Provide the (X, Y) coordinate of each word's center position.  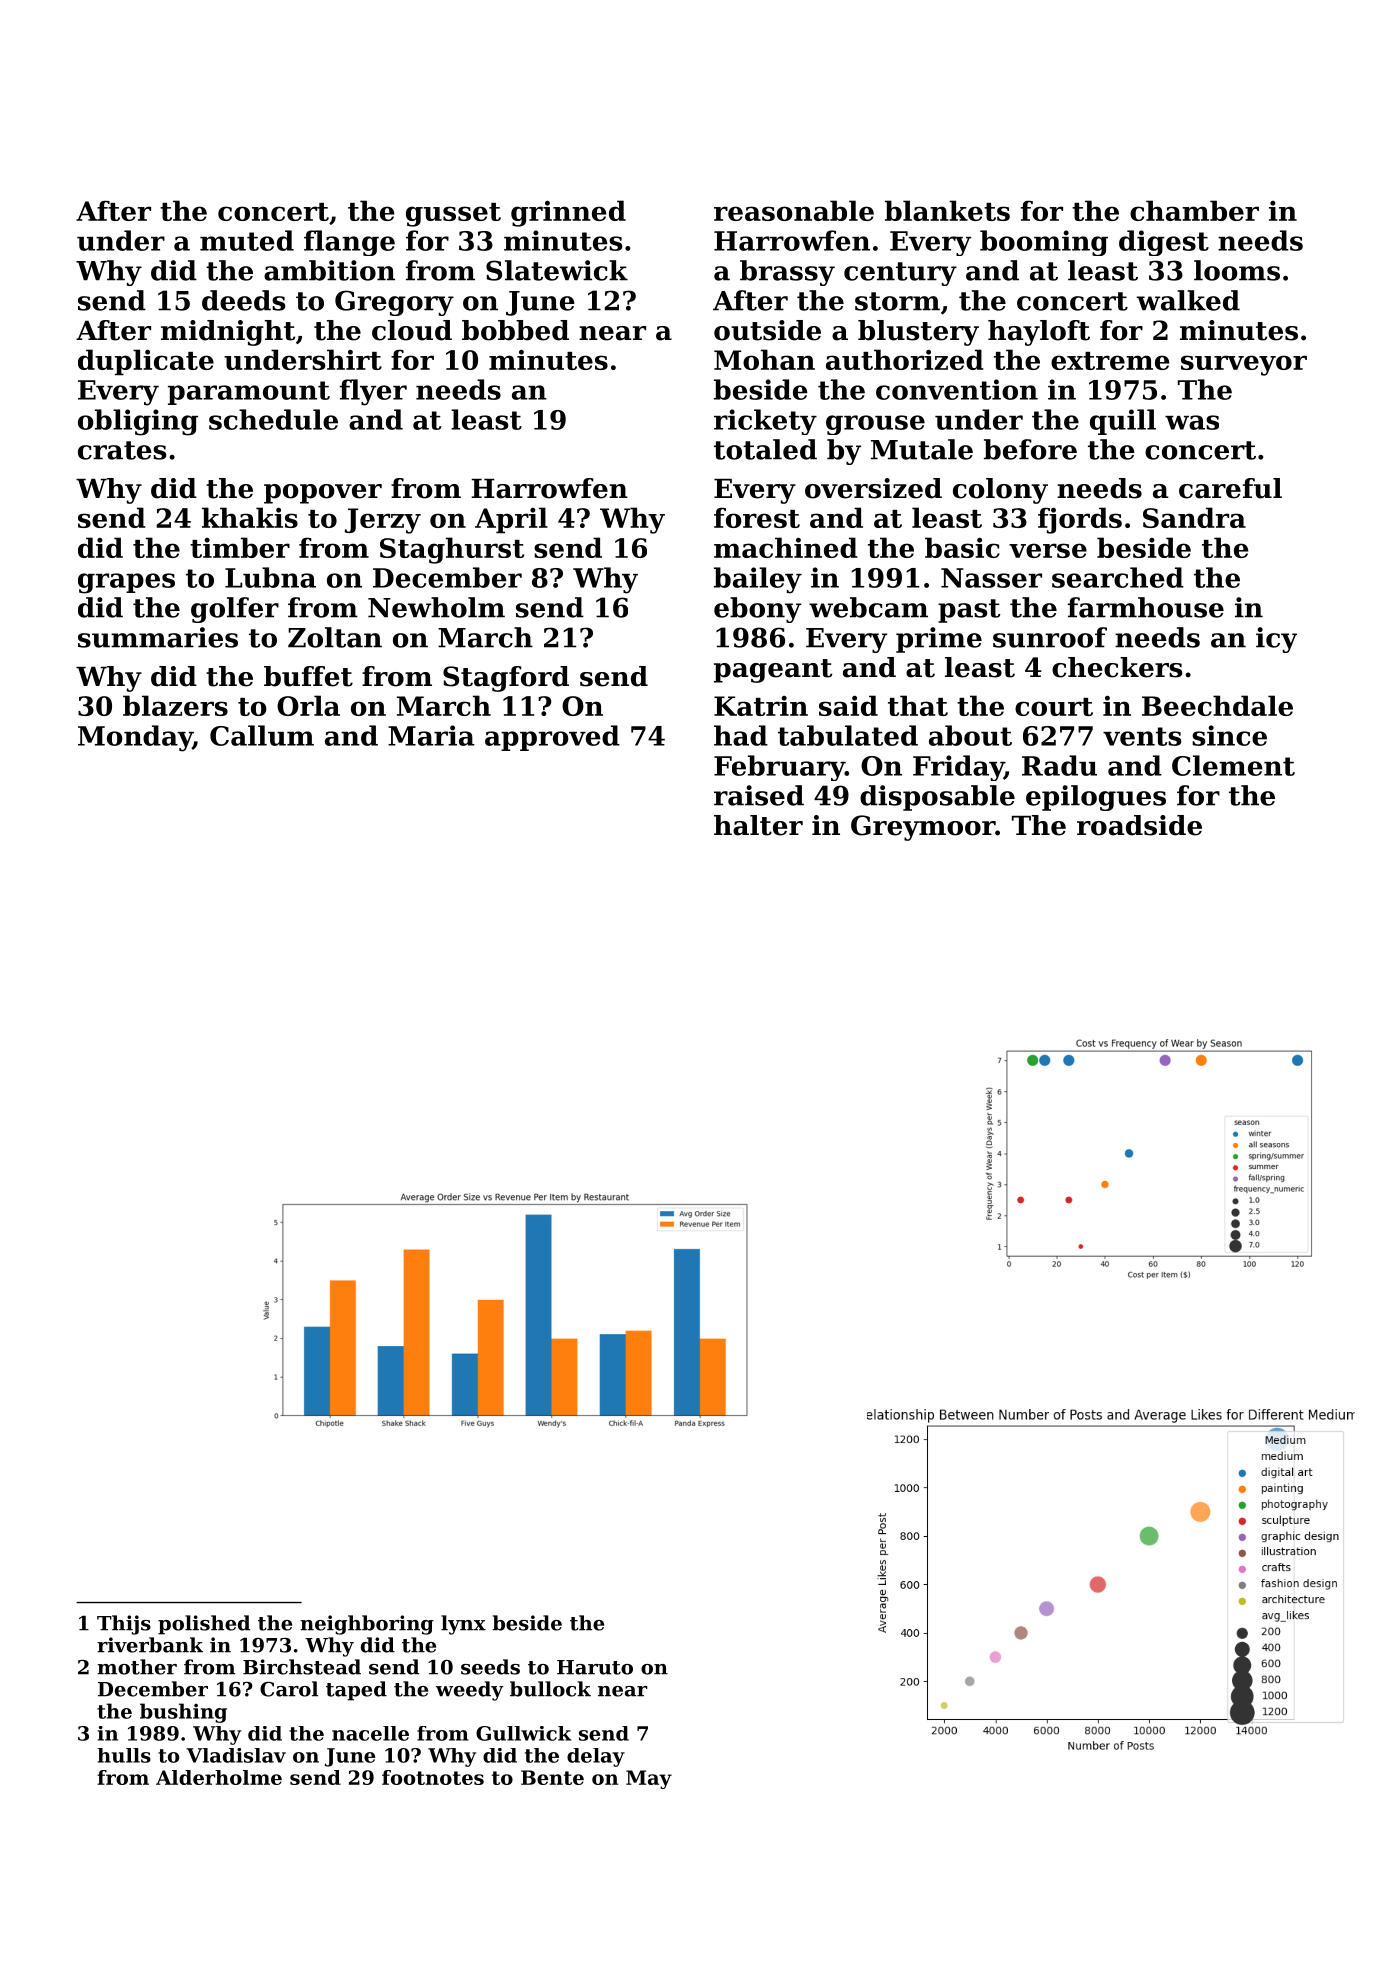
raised (759, 795)
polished (204, 1625)
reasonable (794, 210)
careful (1230, 488)
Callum (262, 735)
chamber (1194, 210)
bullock (550, 1689)
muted (247, 240)
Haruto (595, 1667)
